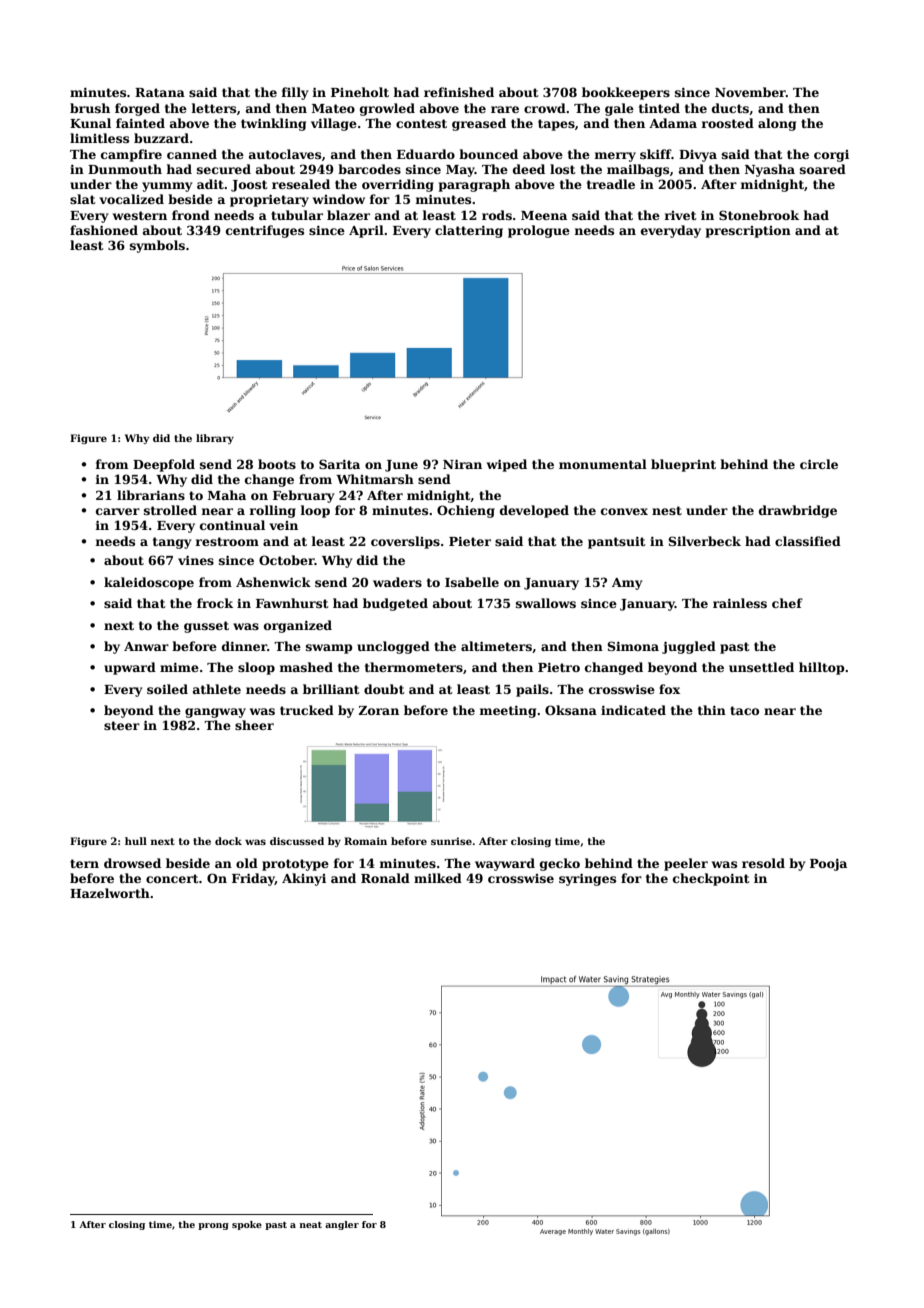 The width and height of the screenshot is (924, 1308). I want to click on centrifuges, so click(265, 231).
